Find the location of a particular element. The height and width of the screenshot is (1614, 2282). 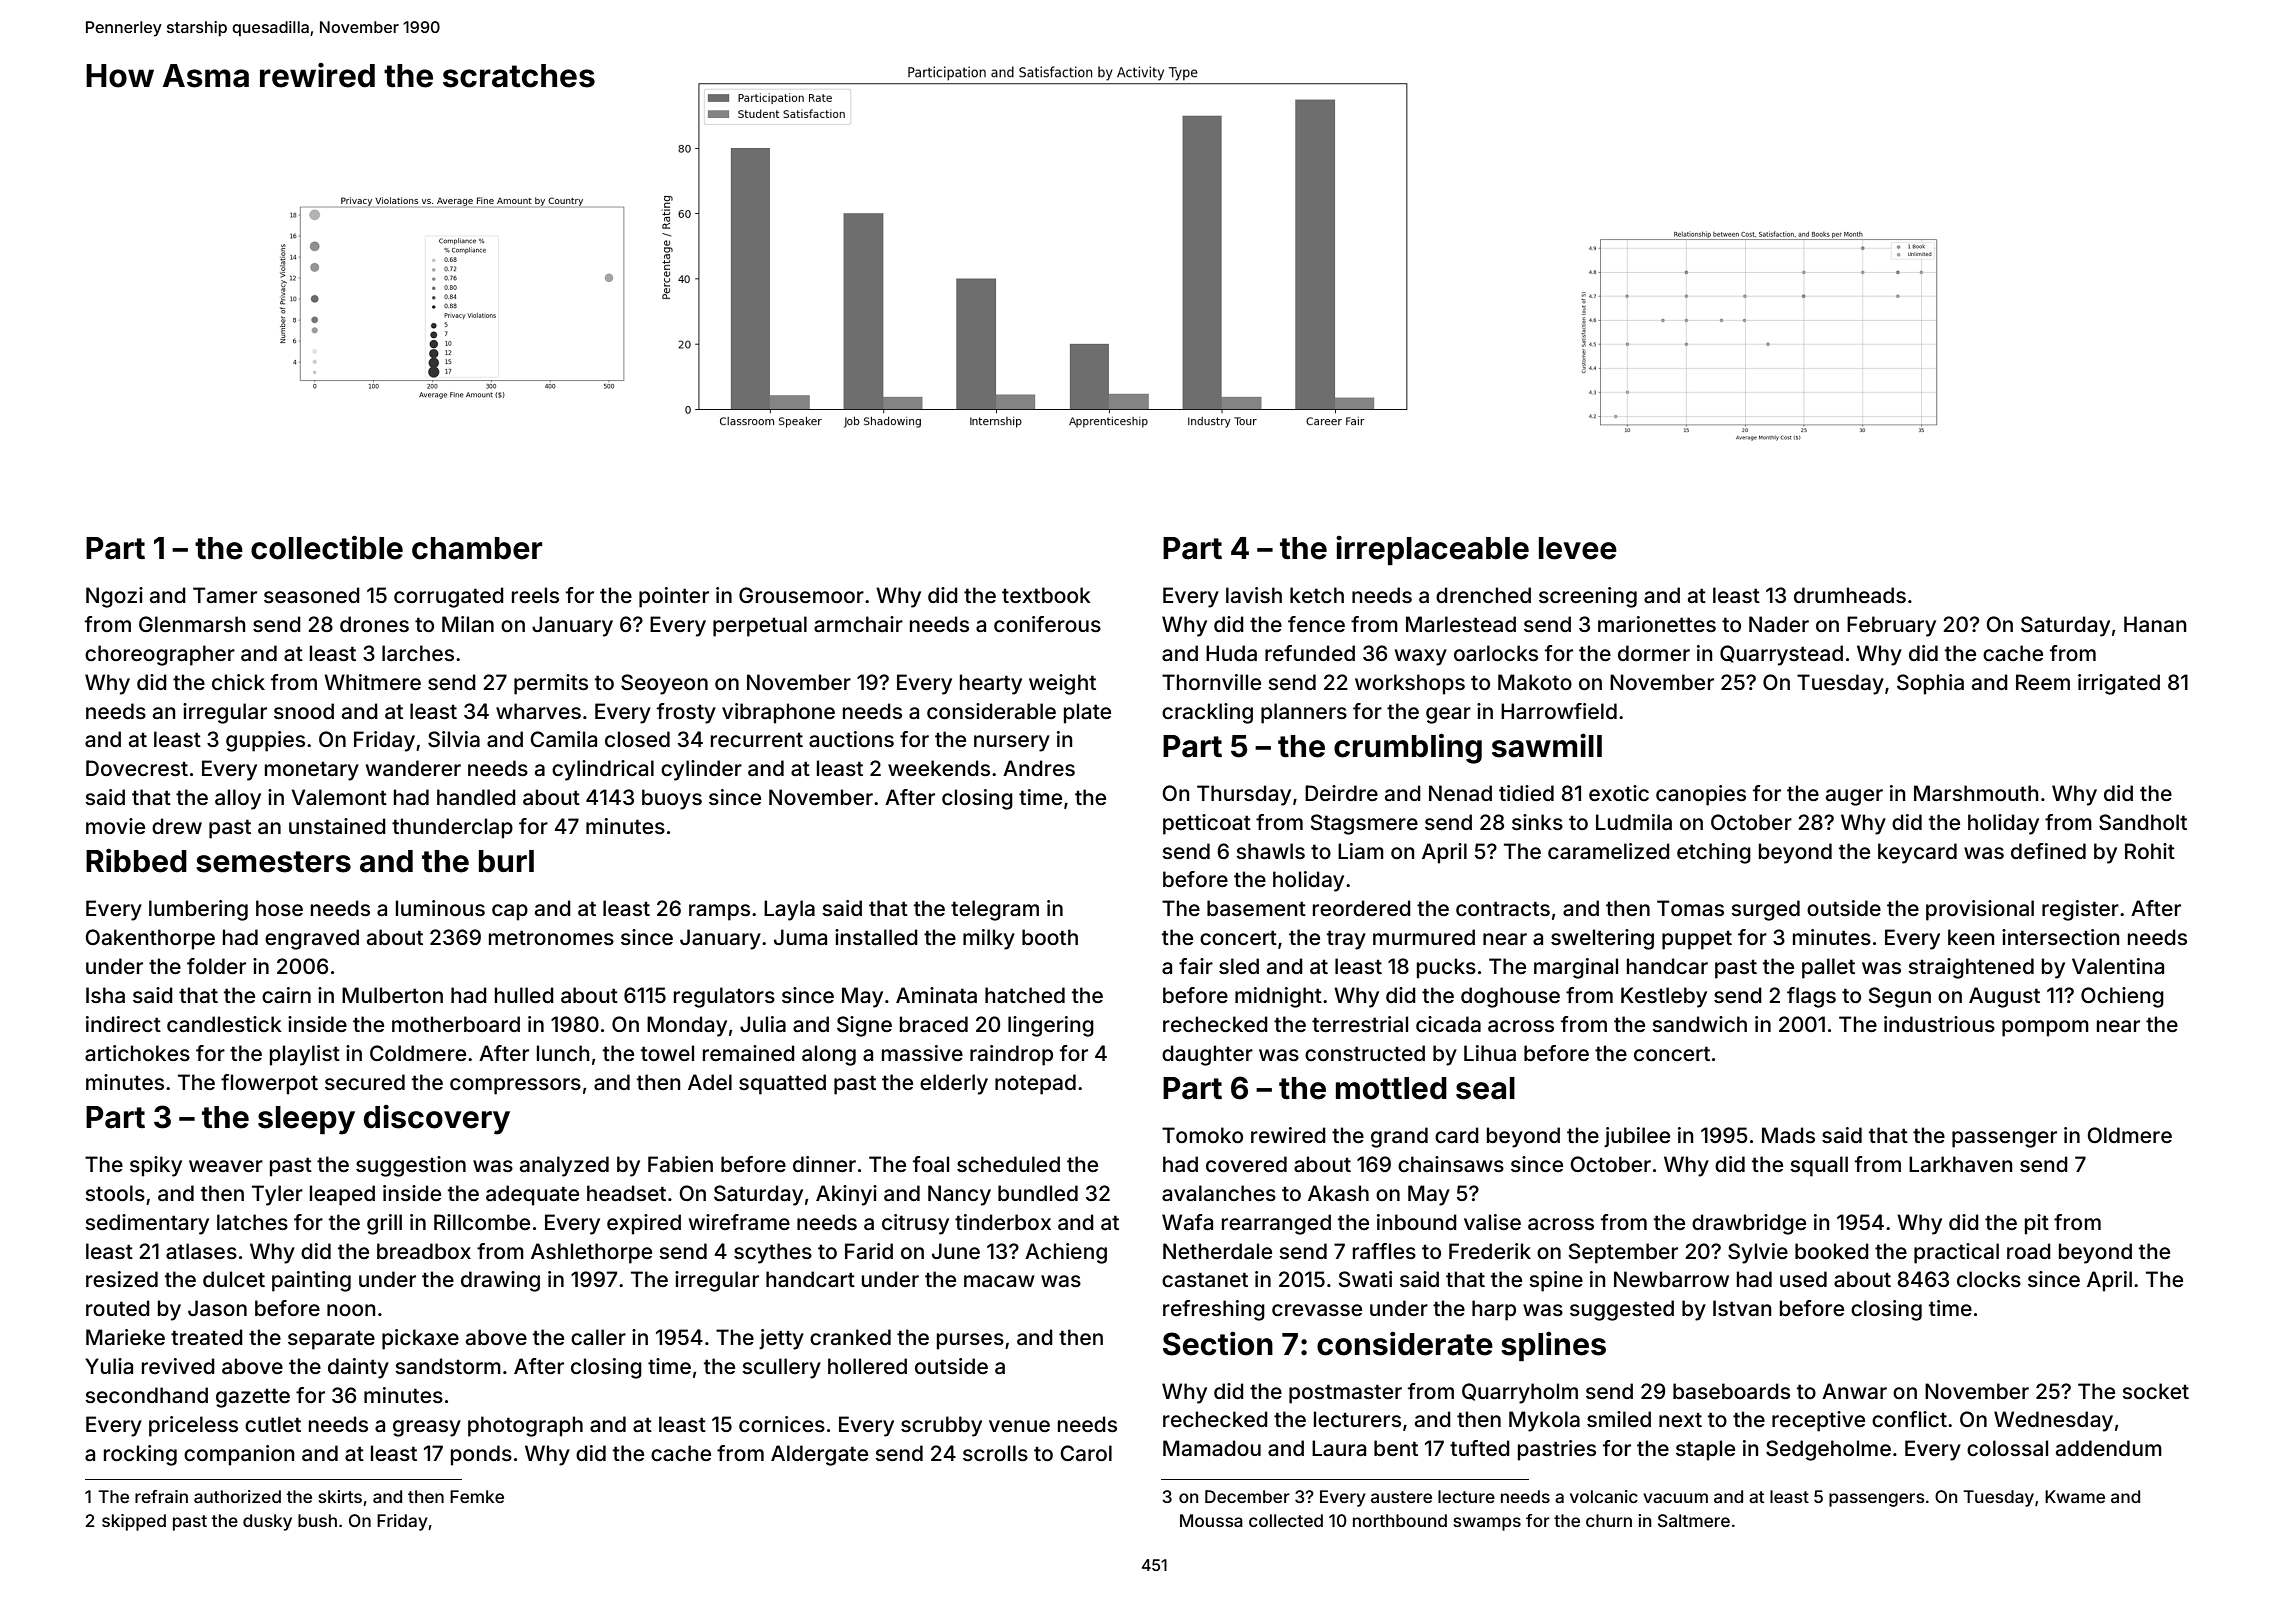

Grousemoor is located at coordinates (801, 595).
